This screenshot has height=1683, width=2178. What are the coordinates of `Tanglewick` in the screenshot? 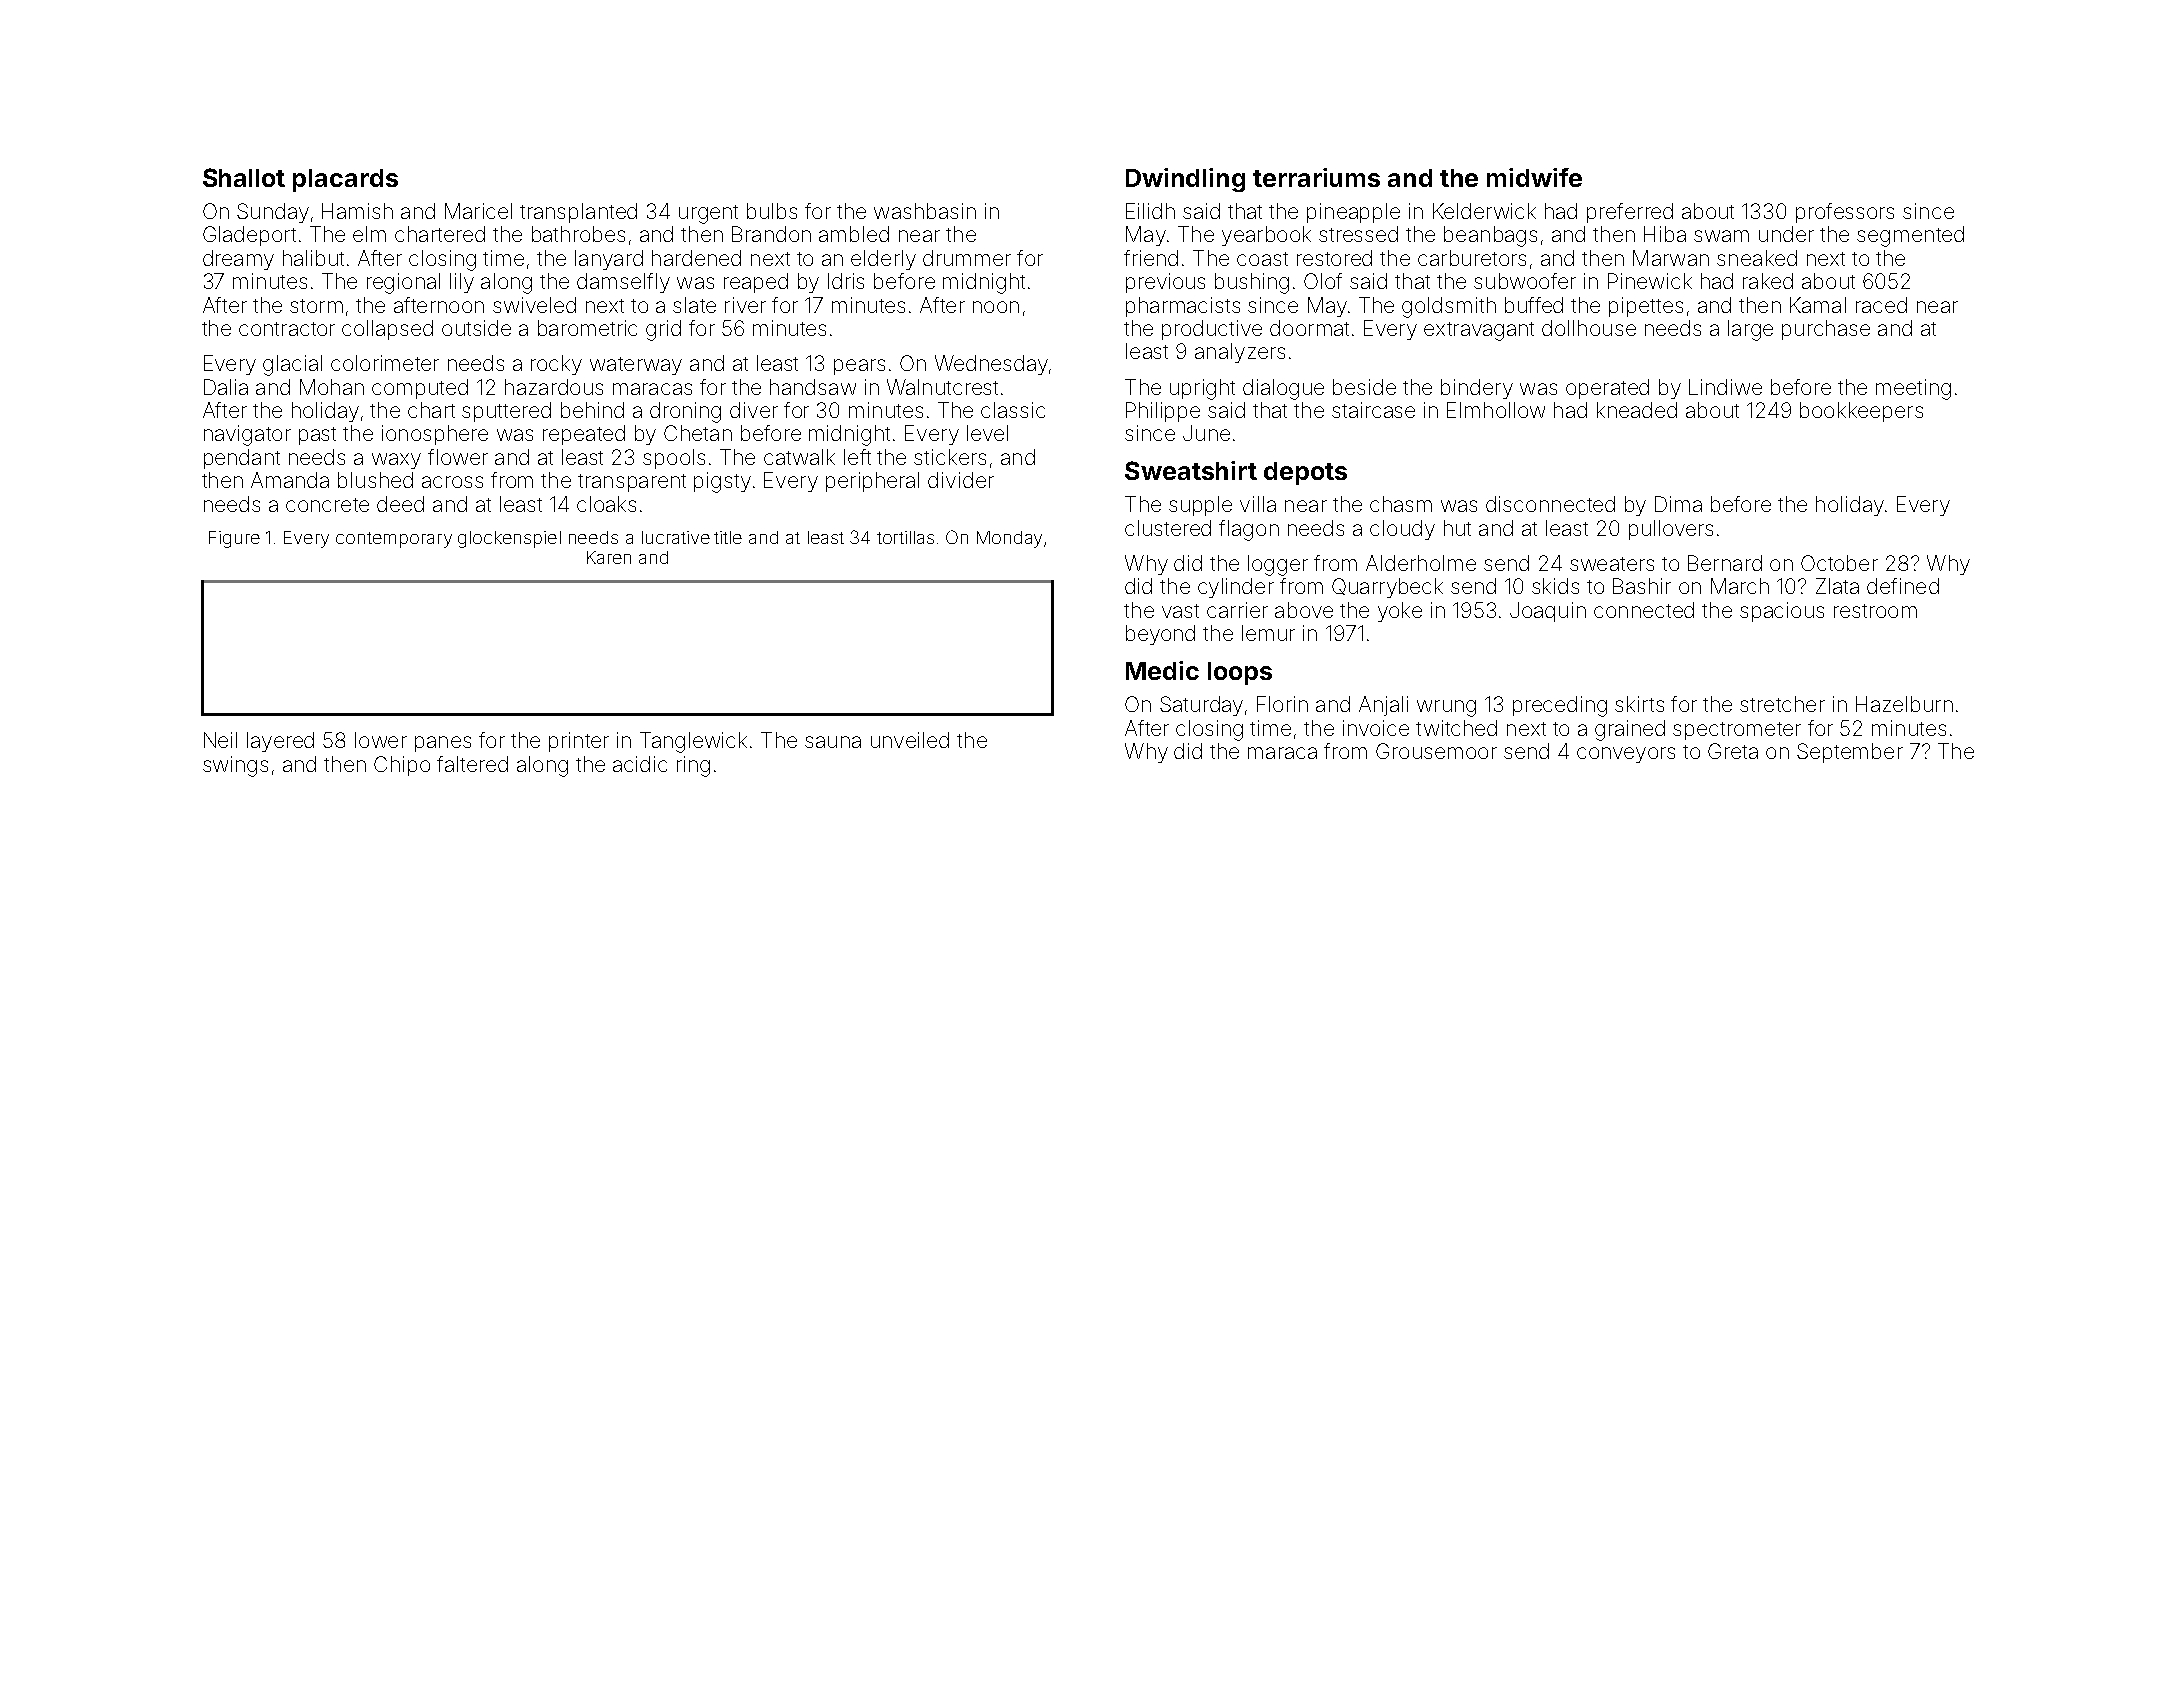 It's located at (693, 742).
